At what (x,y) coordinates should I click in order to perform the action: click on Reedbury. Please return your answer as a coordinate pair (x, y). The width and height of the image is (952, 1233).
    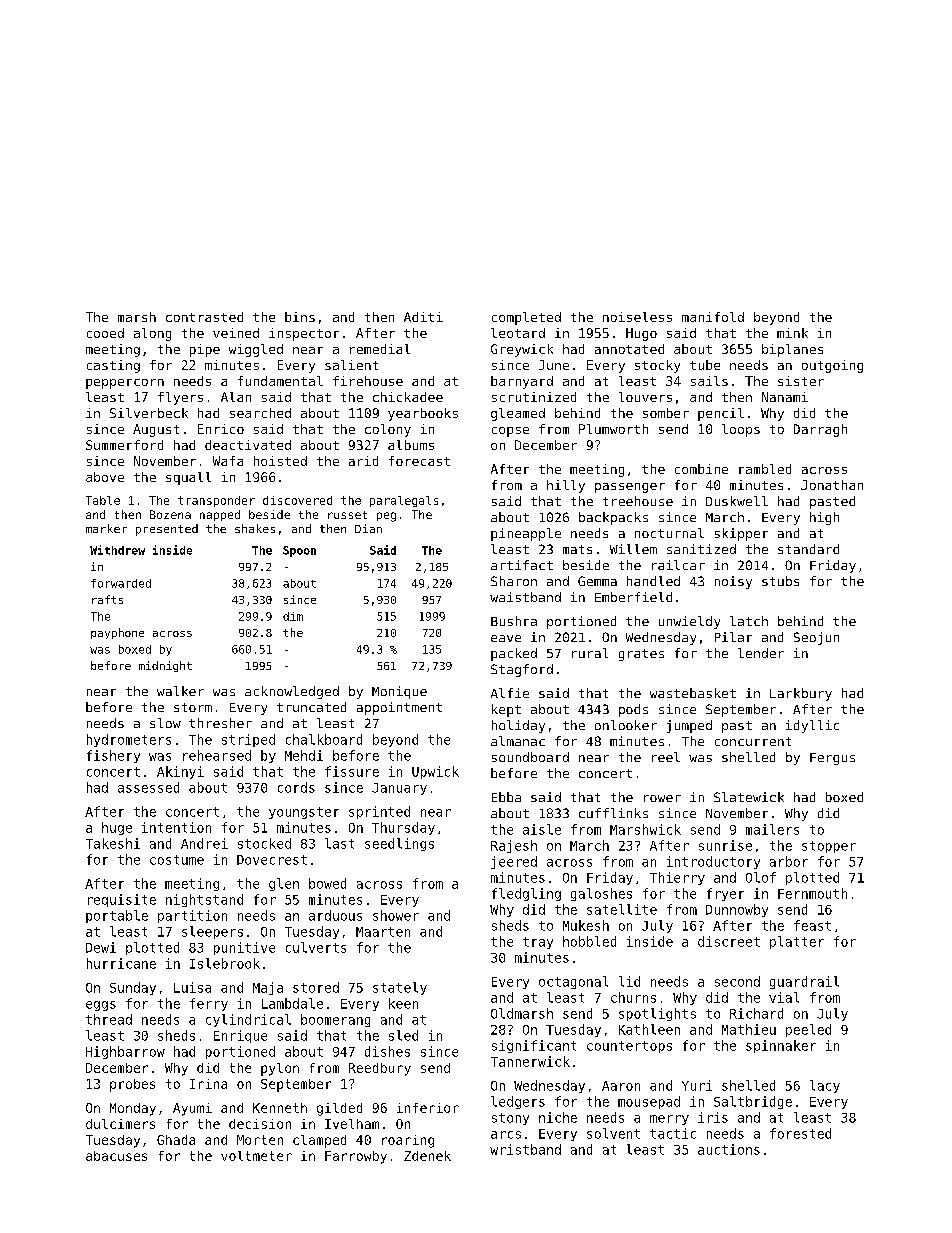
    Looking at the image, I should click on (380, 1069).
